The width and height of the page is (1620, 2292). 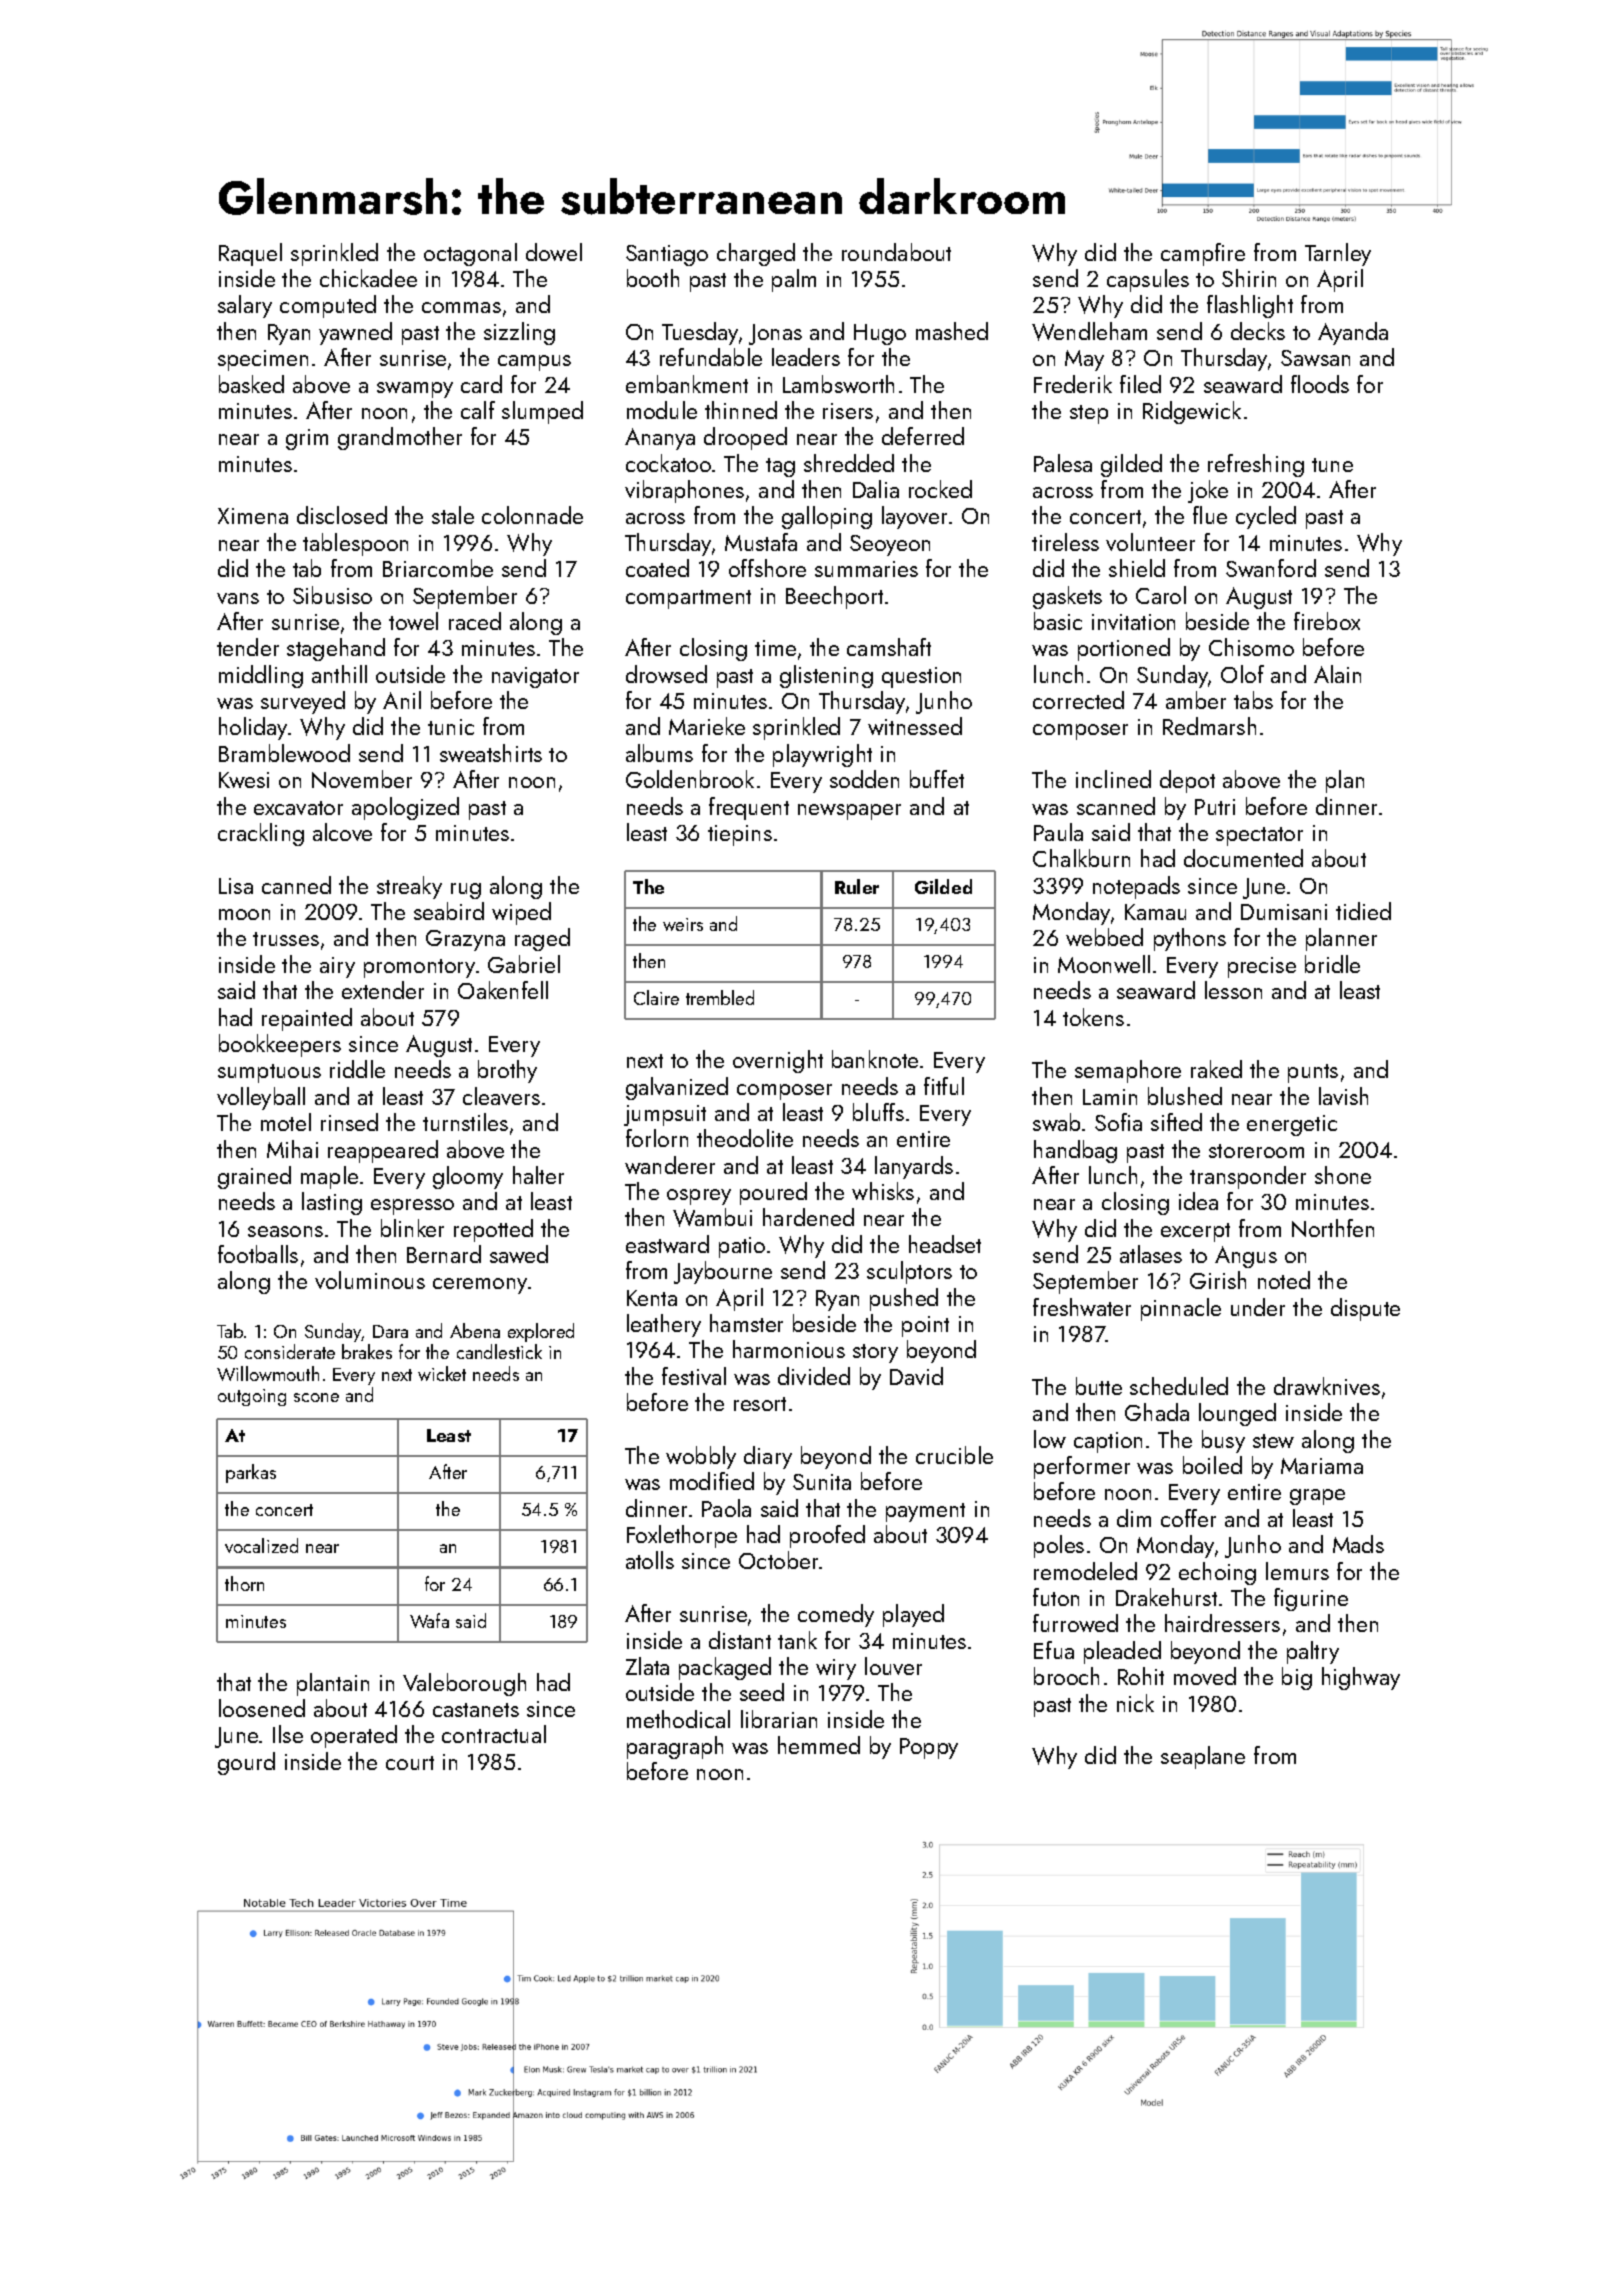 What do you see at coordinates (1135, 1703) in the page?
I see `nick` at bounding box center [1135, 1703].
